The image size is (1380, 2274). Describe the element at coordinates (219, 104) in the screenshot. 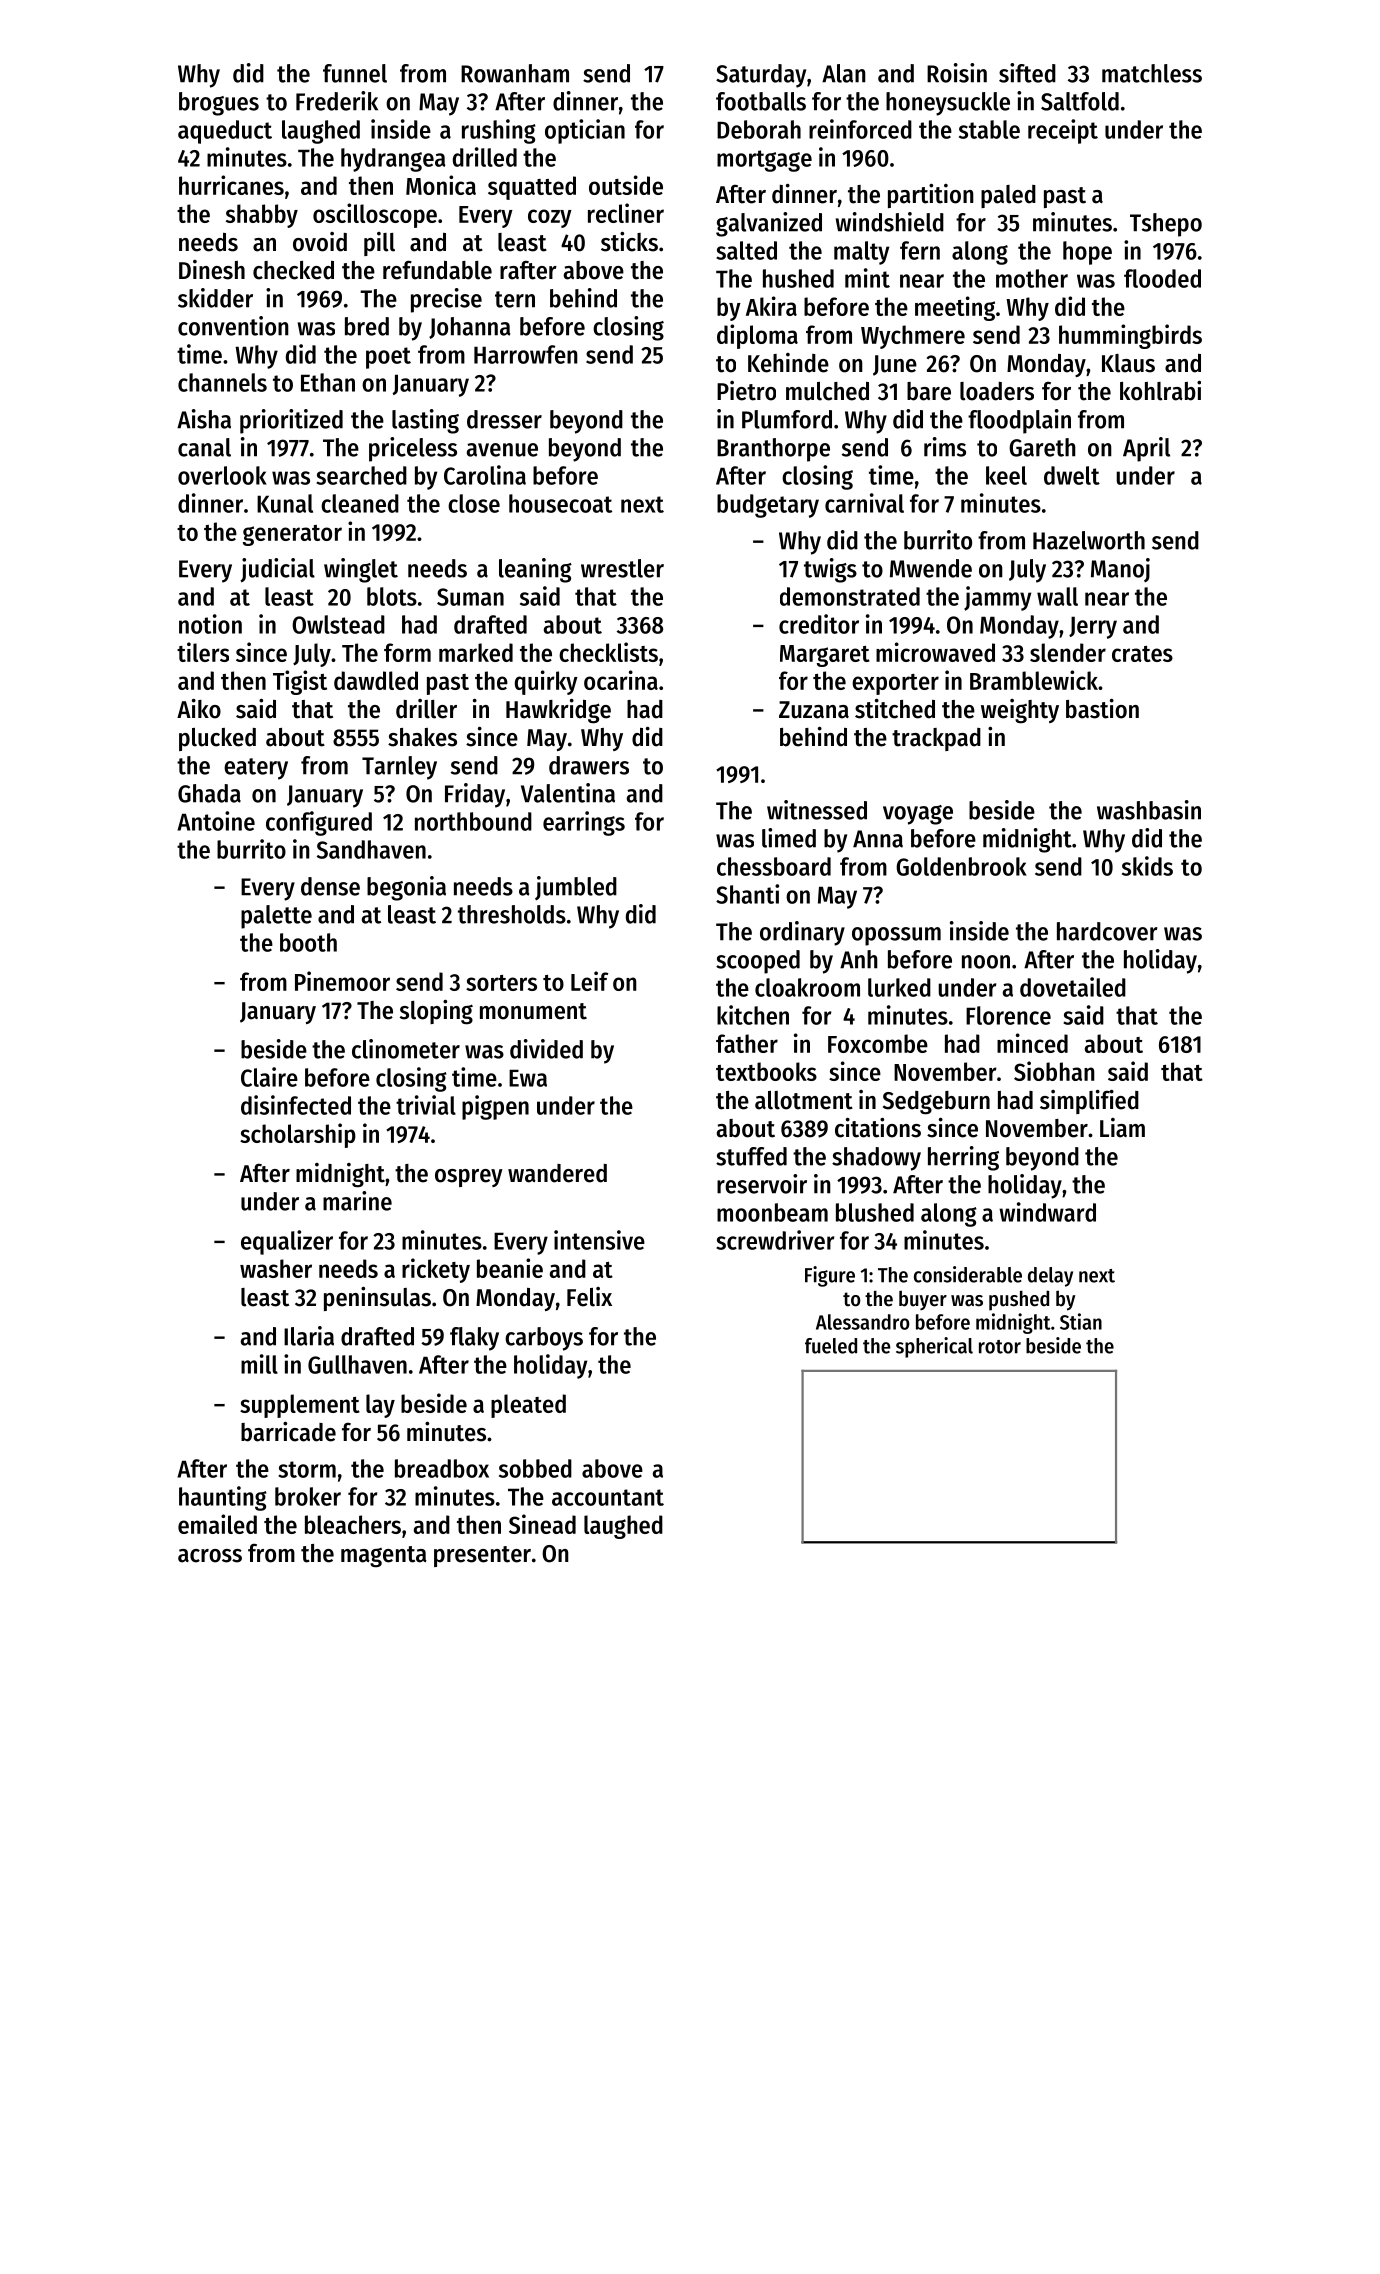

I see `brogues` at that location.
